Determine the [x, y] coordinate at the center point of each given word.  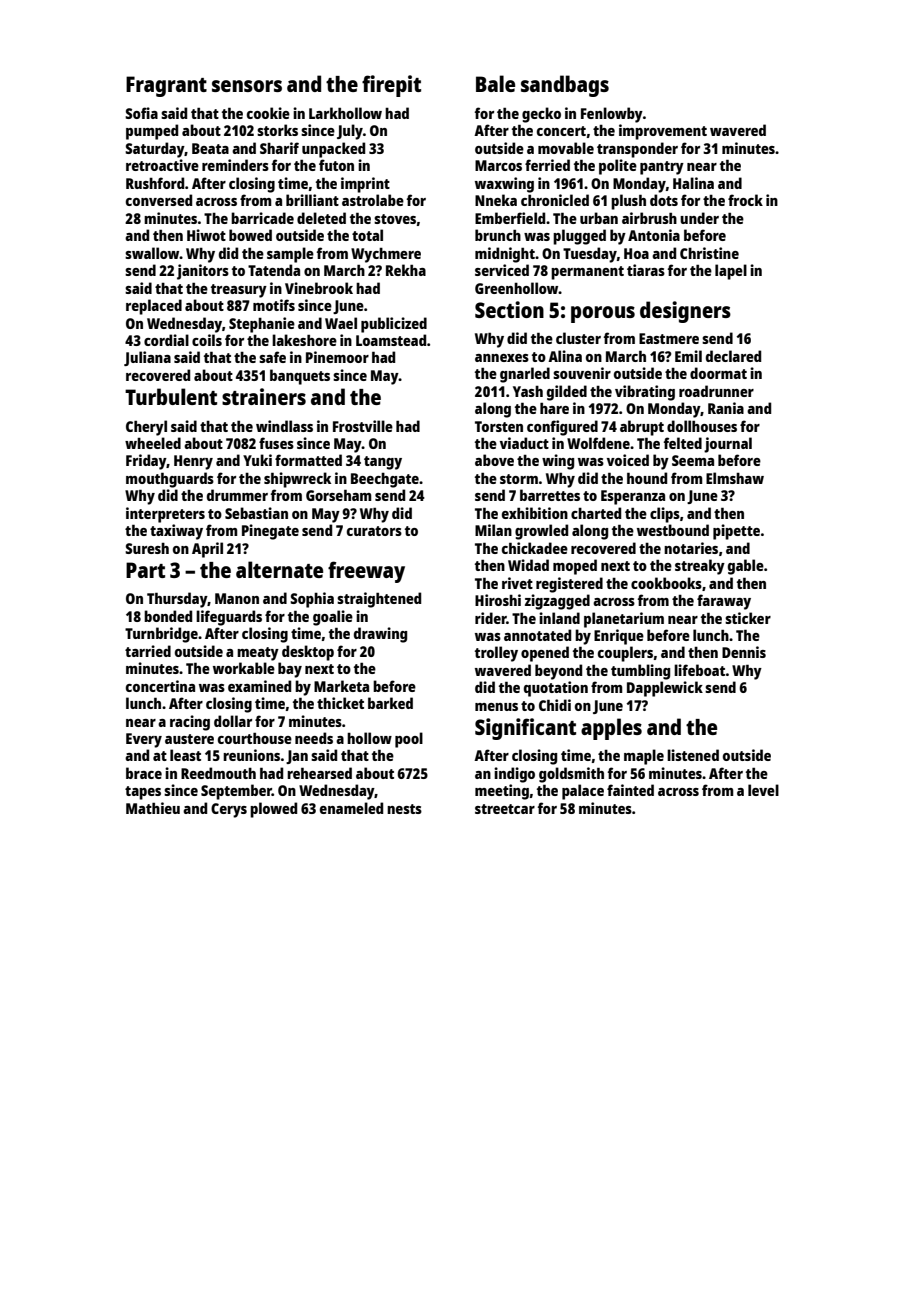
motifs [274, 305]
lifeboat [700, 670]
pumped [152, 132]
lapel [731, 272]
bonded [168, 616]
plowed [273, 810]
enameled [351, 808]
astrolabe [373, 200]
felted [683, 443]
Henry [193, 462]
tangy [383, 463]
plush [628, 202]
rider [491, 618]
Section [509, 309]
